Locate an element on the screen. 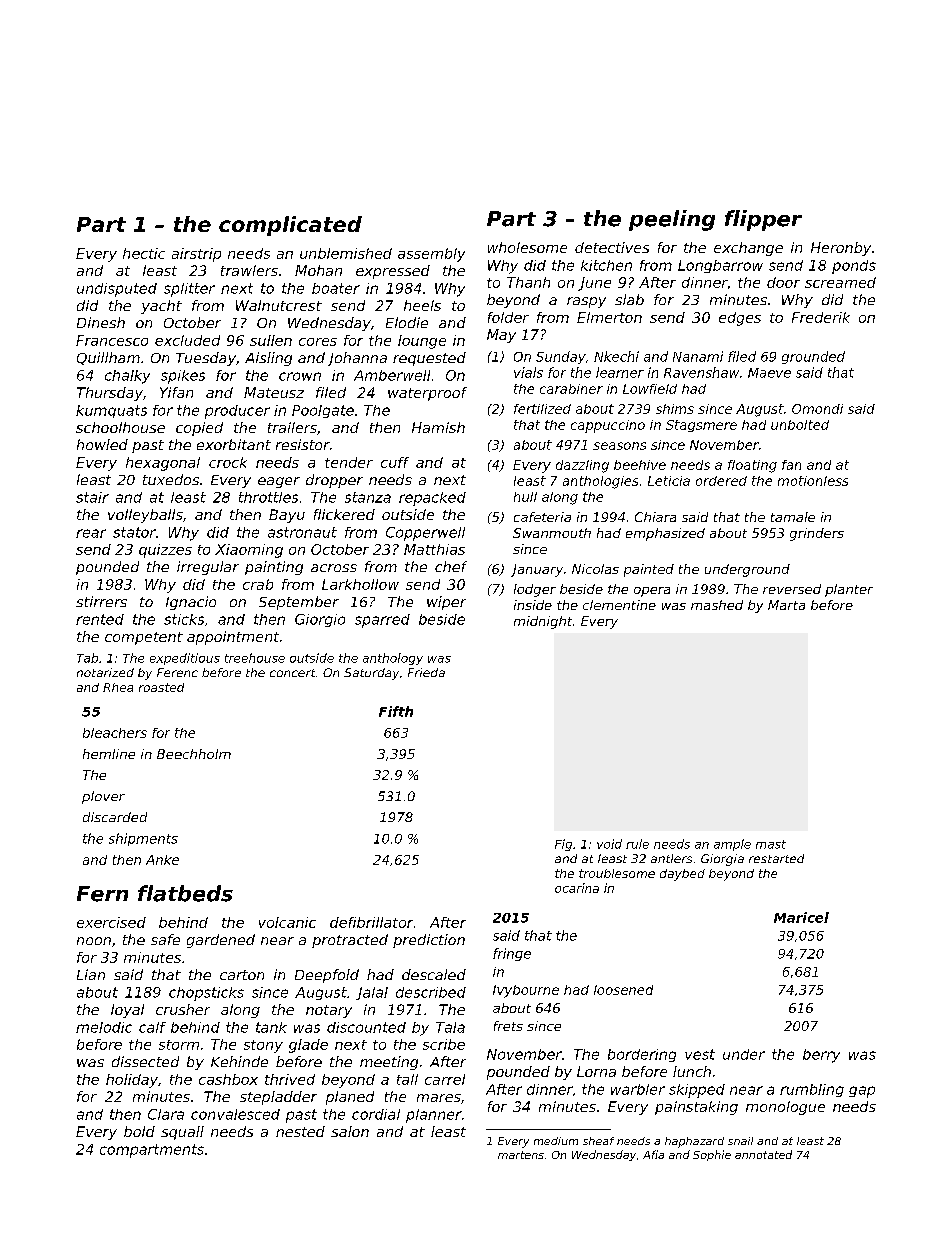 Image resolution: width=952 pixels, height=1233 pixels. Thanh is located at coordinates (528, 282).
